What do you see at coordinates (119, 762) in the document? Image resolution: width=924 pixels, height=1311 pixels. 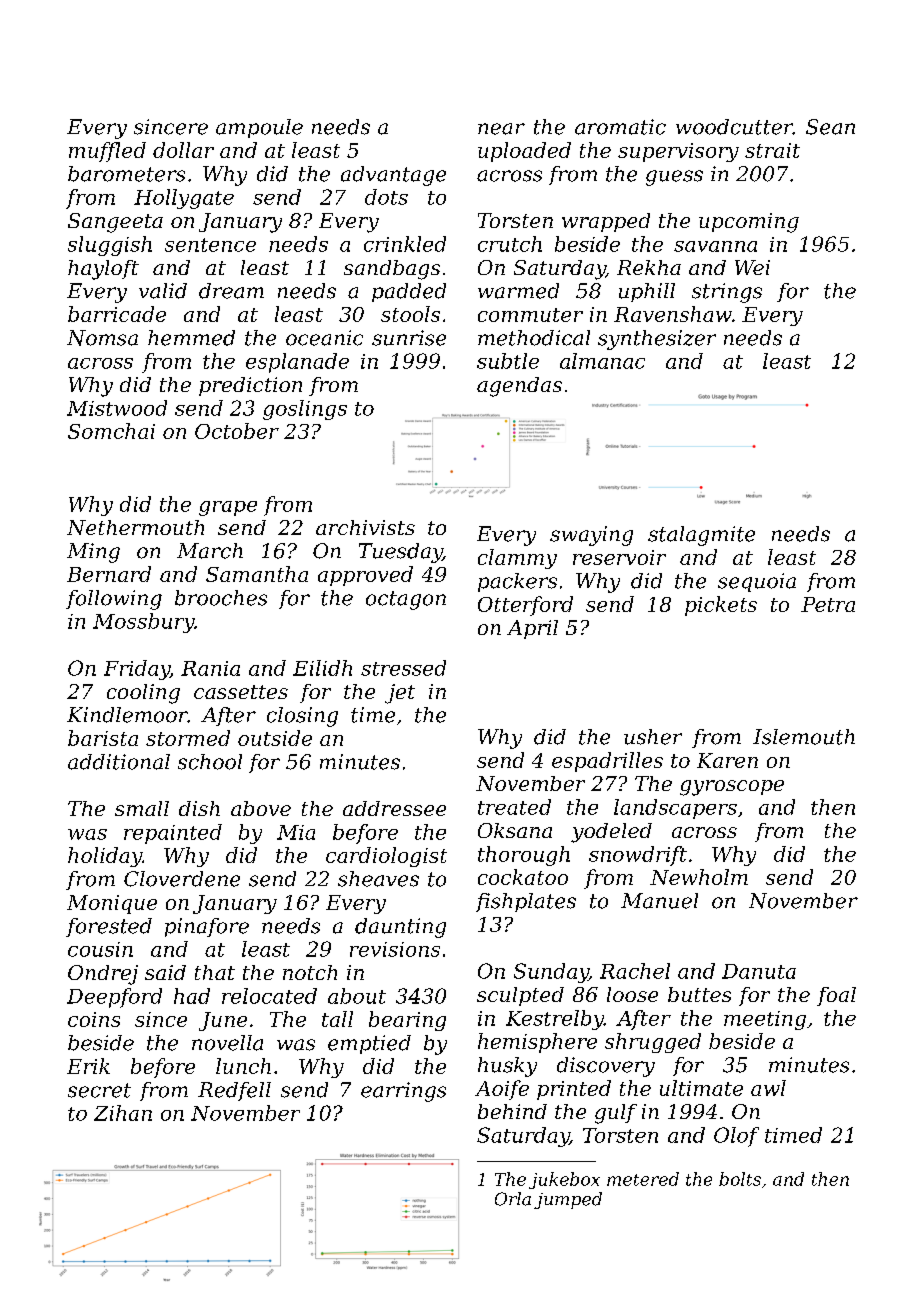 I see `additional` at bounding box center [119, 762].
